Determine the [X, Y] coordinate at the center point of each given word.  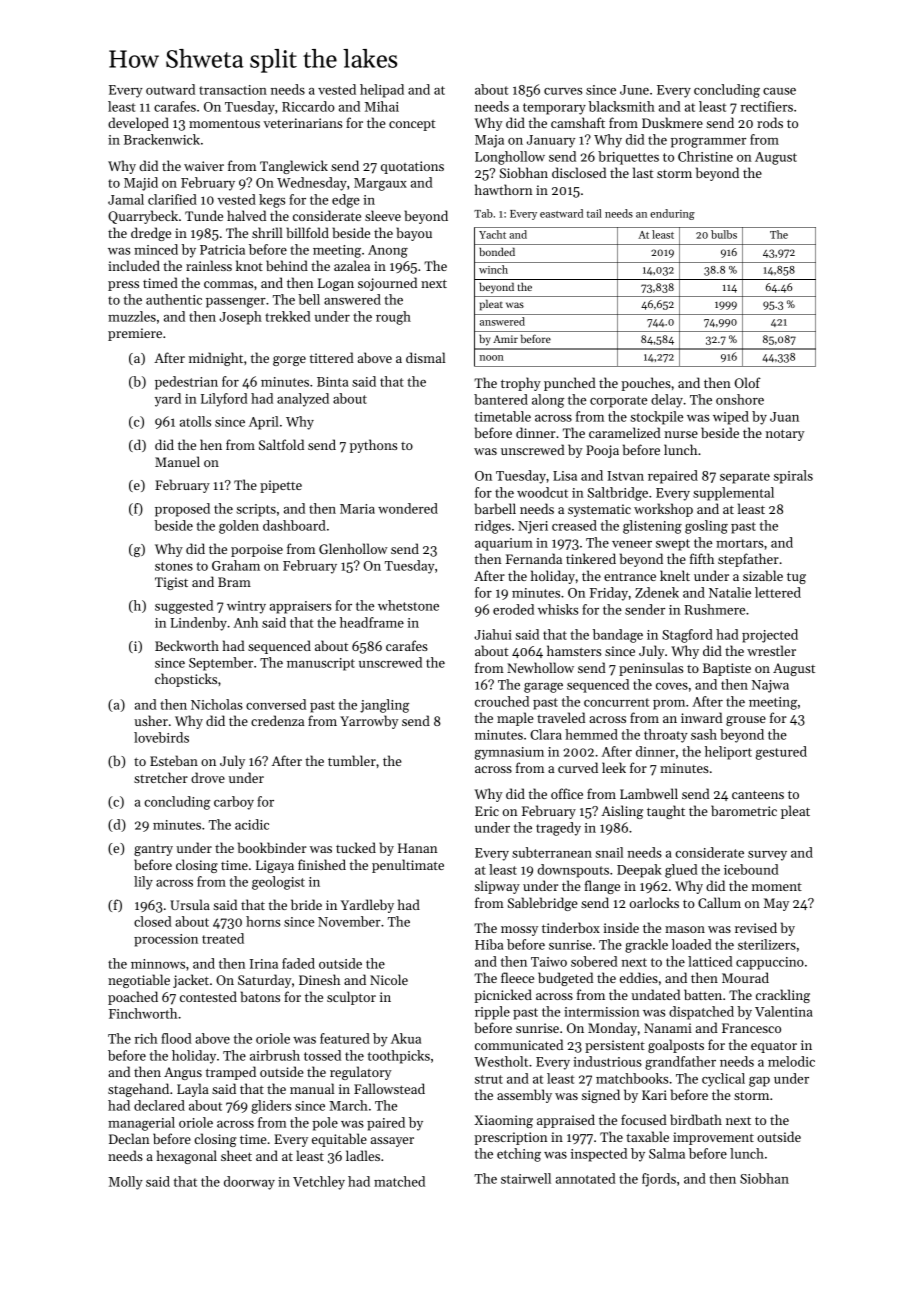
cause [779, 91]
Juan [784, 417]
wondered [408, 508]
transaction [233, 90]
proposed [182, 510]
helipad [382, 91]
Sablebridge [543, 904]
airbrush [275, 1055]
